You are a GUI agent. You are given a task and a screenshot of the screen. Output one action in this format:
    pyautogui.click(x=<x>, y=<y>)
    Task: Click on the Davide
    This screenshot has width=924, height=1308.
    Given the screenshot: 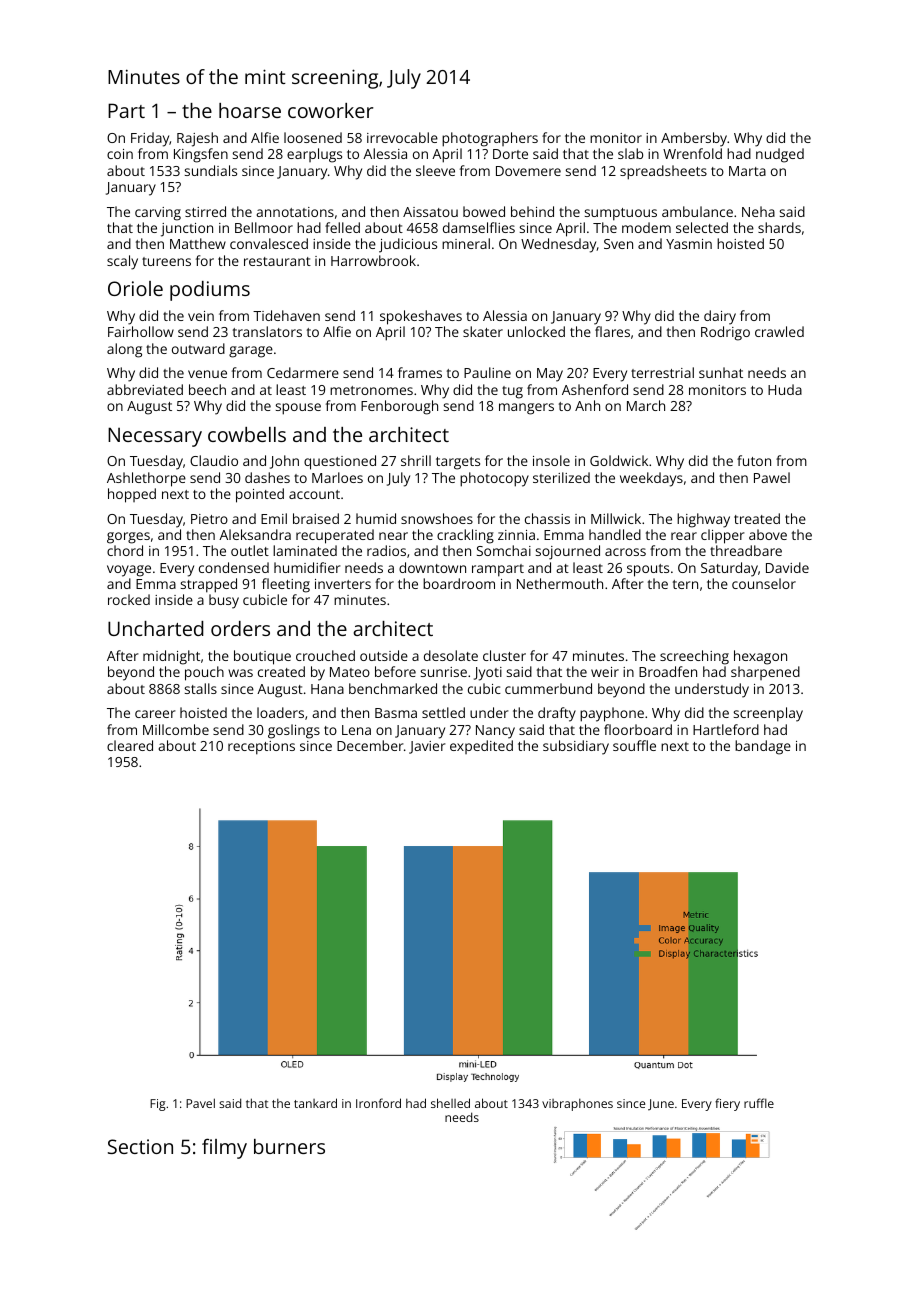 What is the action you would take?
    pyautogui.click(x=787, y=567)
